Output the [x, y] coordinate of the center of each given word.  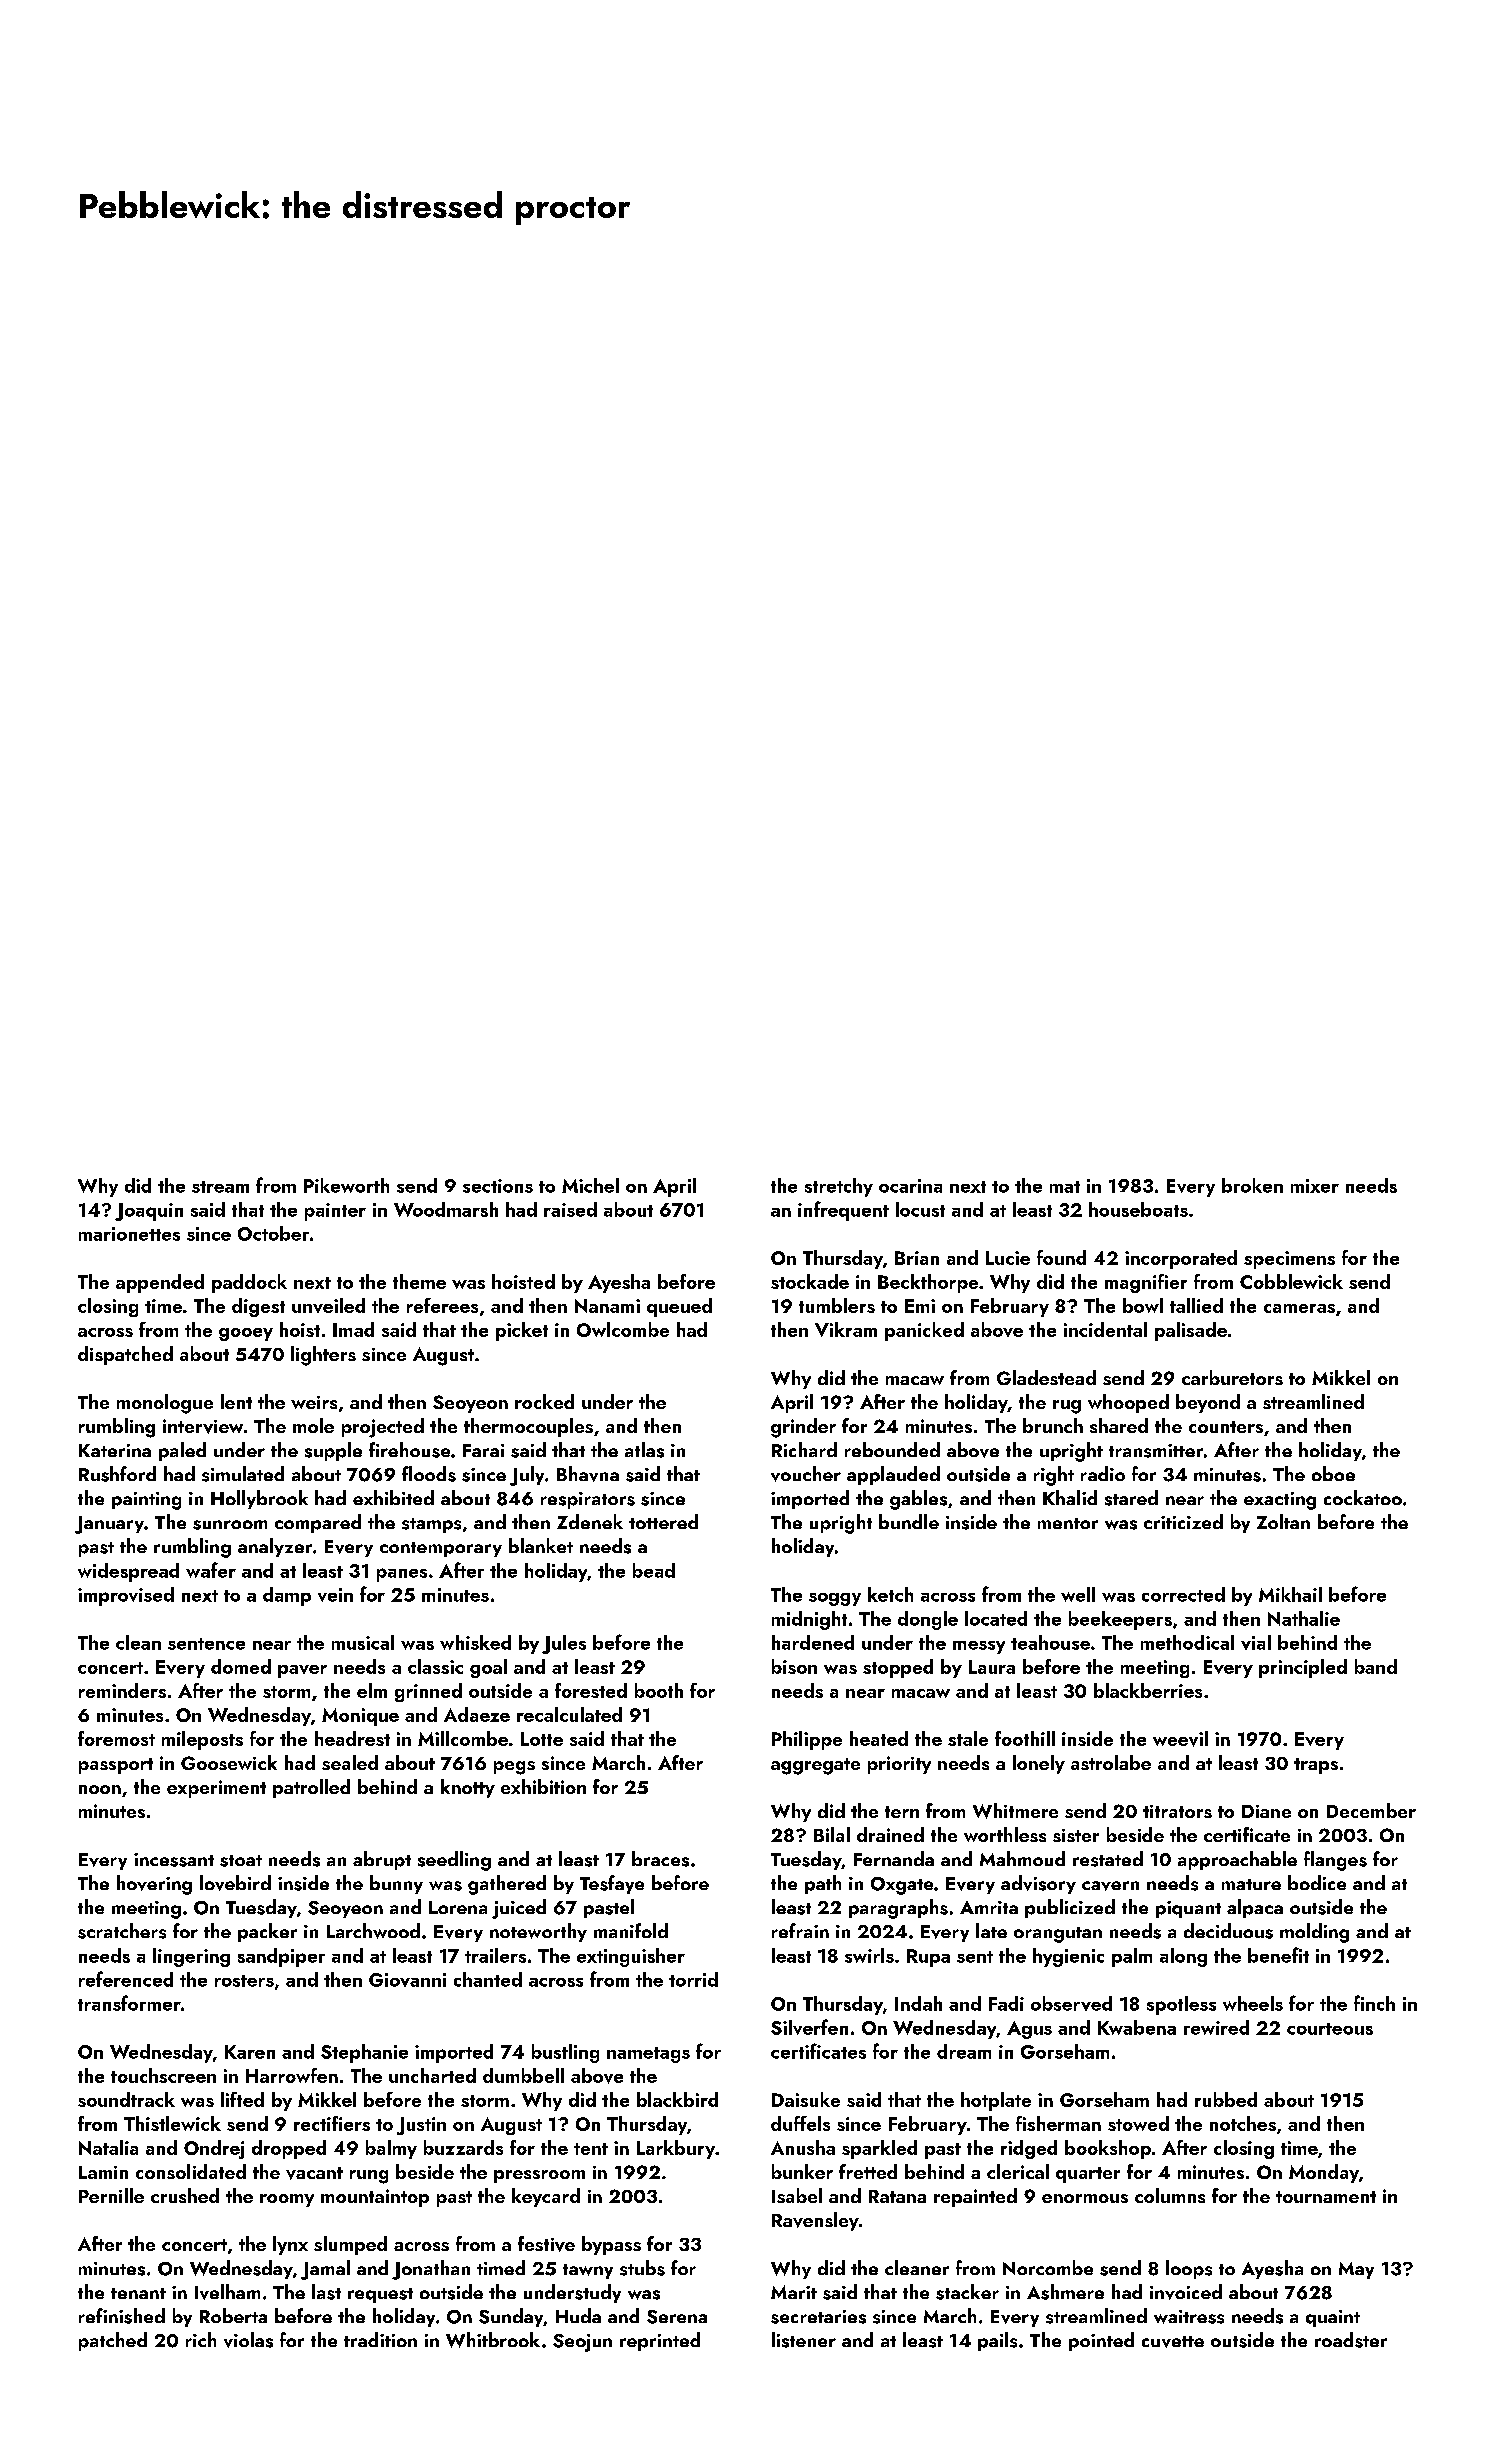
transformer [129, 2003]
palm [1132, 1957]
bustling [565, 2053]
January [109, 1525]
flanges [1335, 1861]
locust [920, 1209]
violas [248, 2340]
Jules [564, 1644]
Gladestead [1046, 1377]
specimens [1289, 1260]
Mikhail [1290, 1594]
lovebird [235, 1883]
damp [287, 1596]
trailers [495, 1955]
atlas [644, 1450]
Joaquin [149, 1212]
